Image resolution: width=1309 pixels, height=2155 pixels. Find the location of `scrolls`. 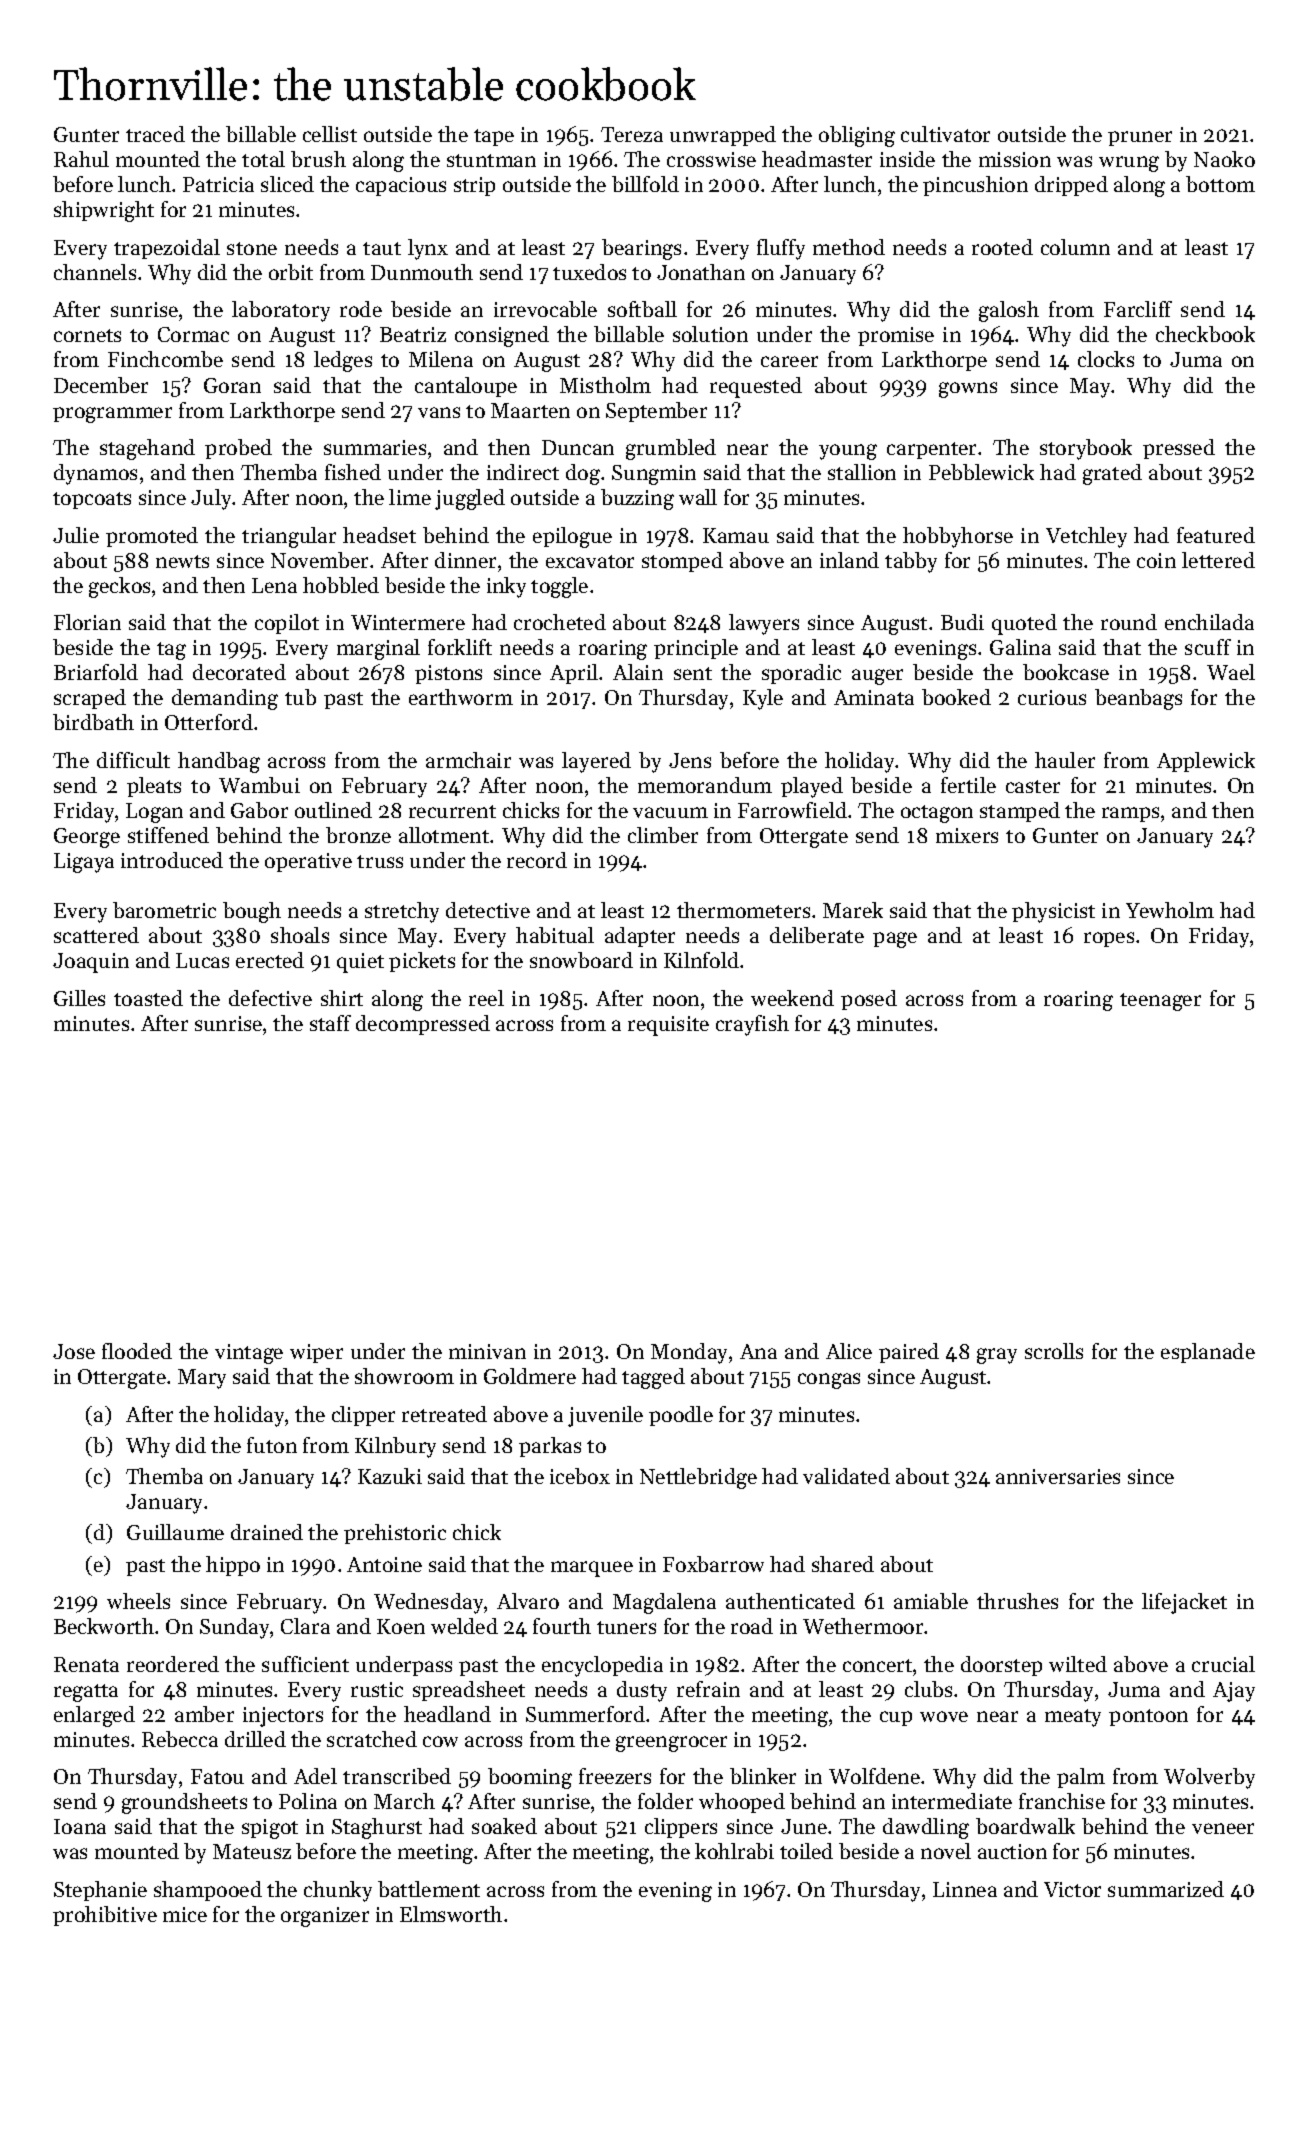

scrolls is located at coordinates (1054, 1351).
